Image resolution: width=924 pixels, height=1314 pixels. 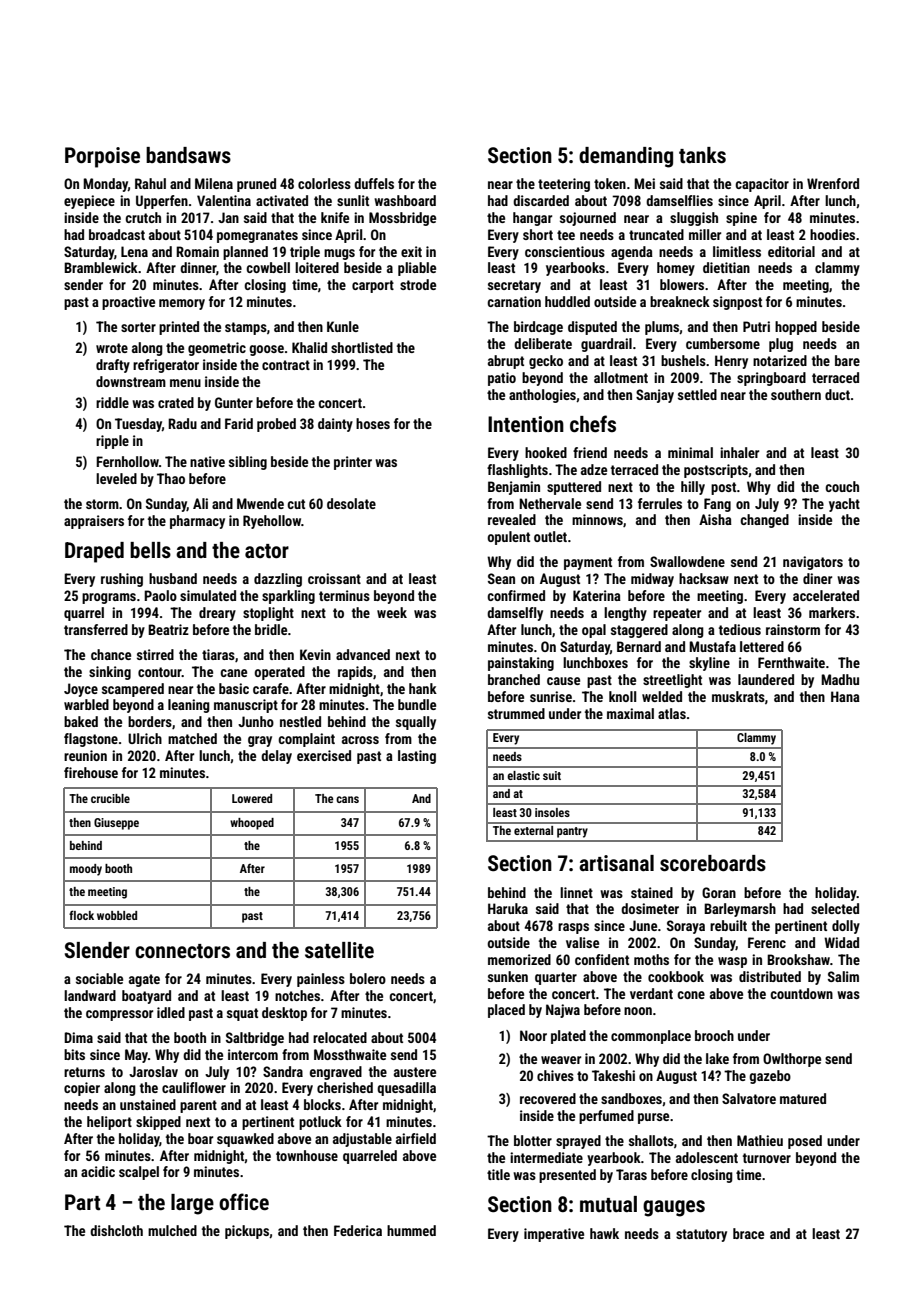 What do you see at coordinates (626, 157) in the page?
I see `demanding` at bounding box center [626, 157].
